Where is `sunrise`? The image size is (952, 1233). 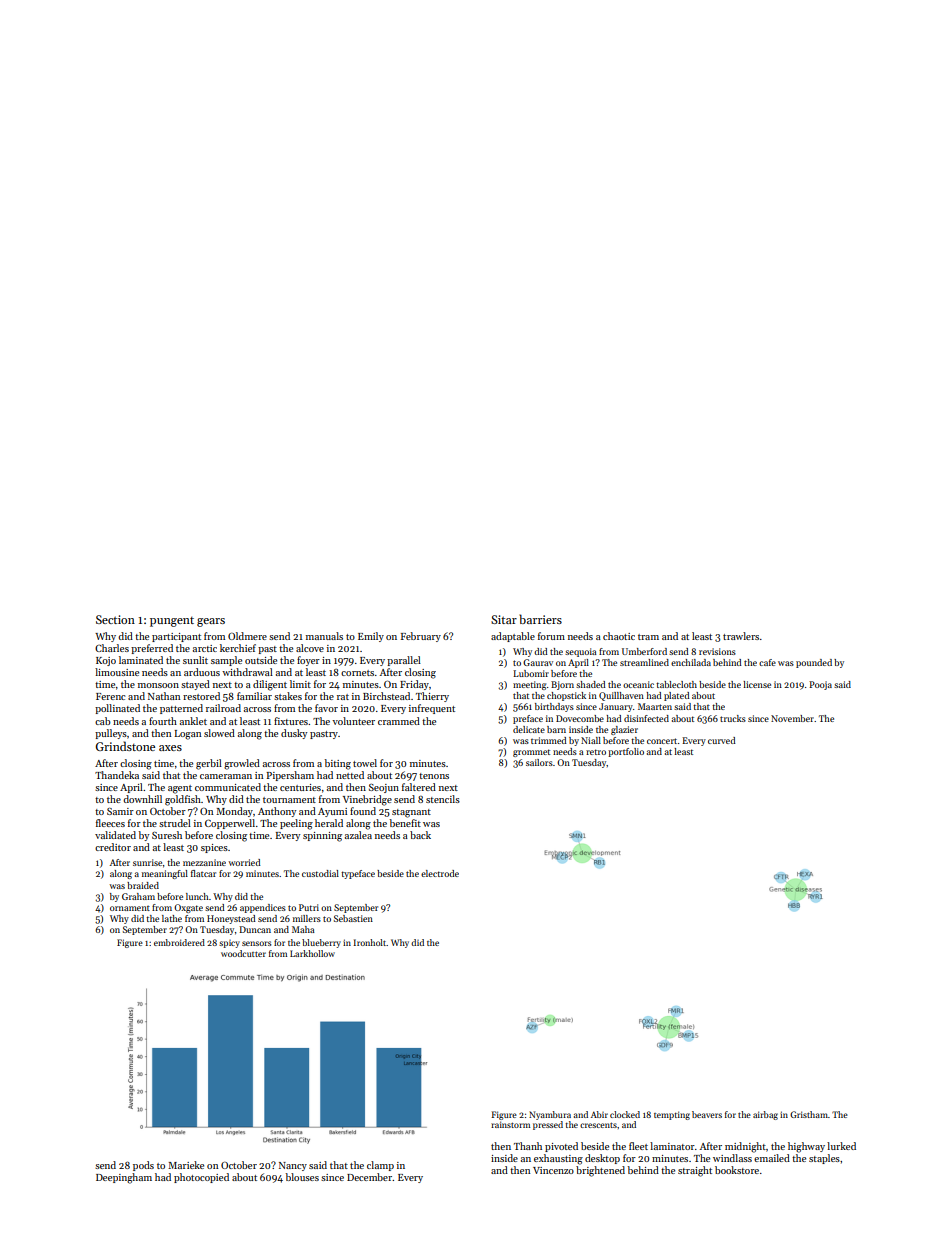 sunrise is located at coordinates (147, 862).
